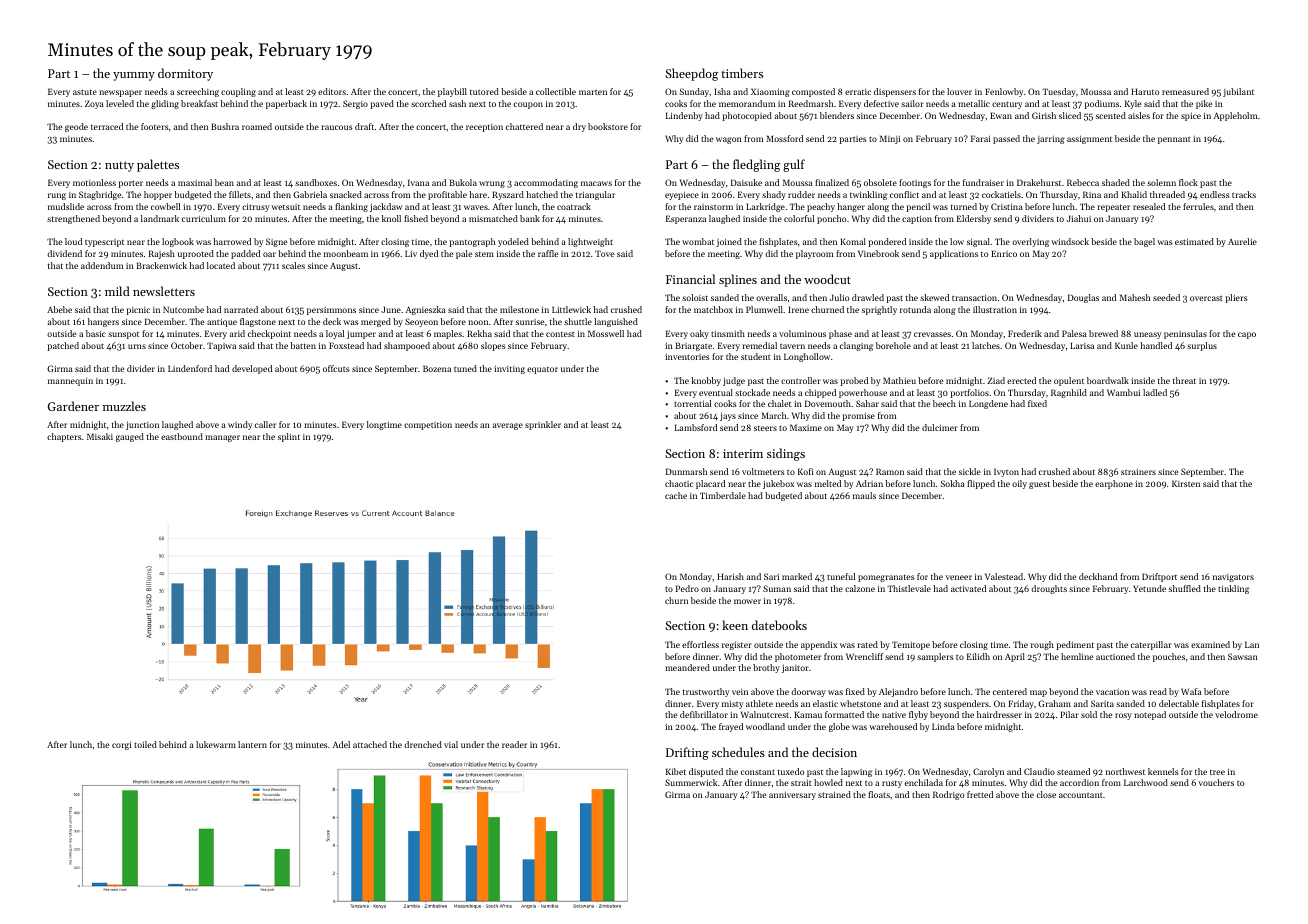 The height and width of the image is (924, 1308). Describe the element at coordinates (1083, 182) in the image. I see `Rebecca` at that location.
